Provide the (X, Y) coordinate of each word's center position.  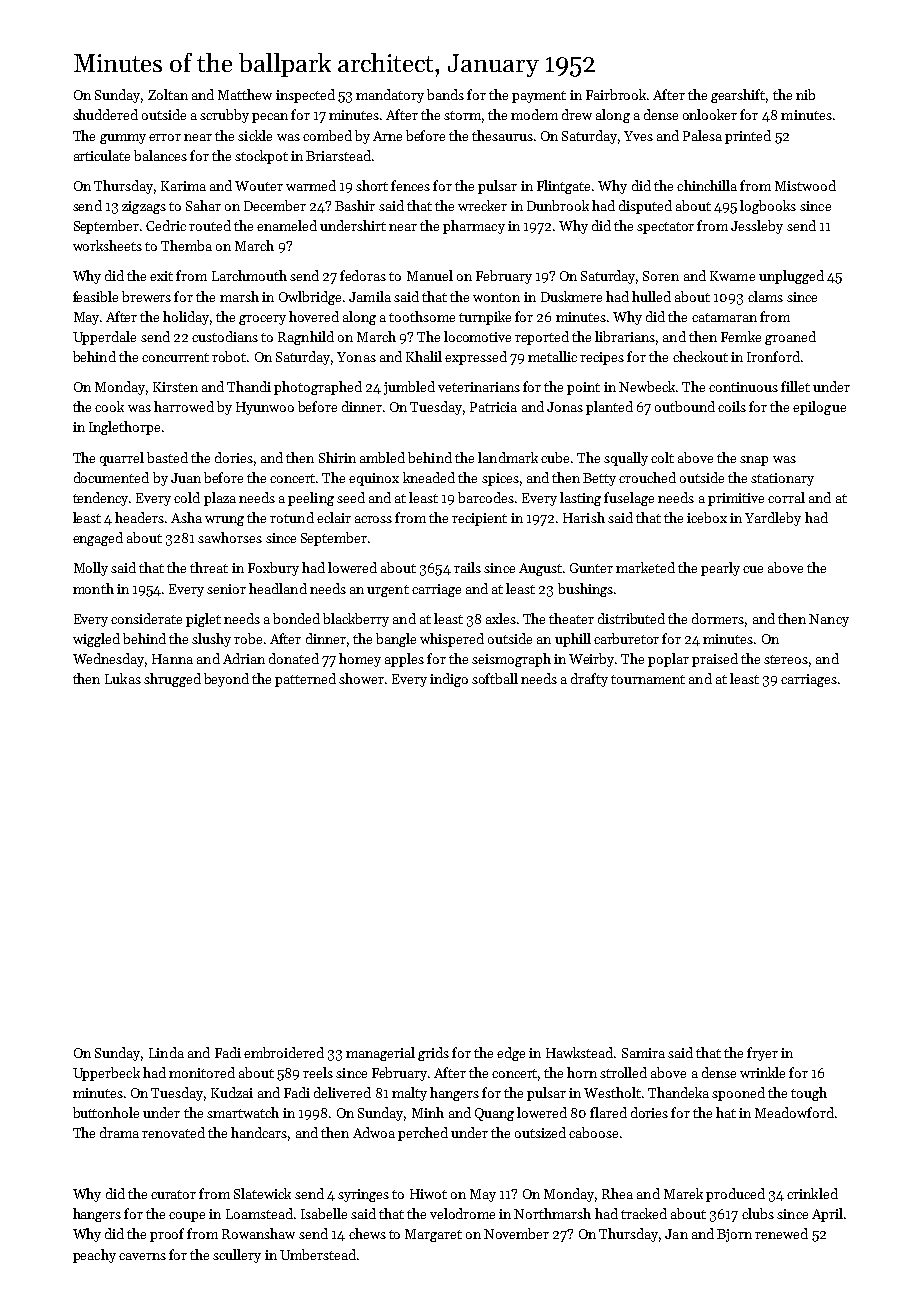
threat (209, 567)
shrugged (172, 680)
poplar (668, 660)
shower (361, 678)
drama (119, 1132)
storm (462, 115)
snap (754, 461)
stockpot (261, 157)
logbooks (768, 207)
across (373, 519)
